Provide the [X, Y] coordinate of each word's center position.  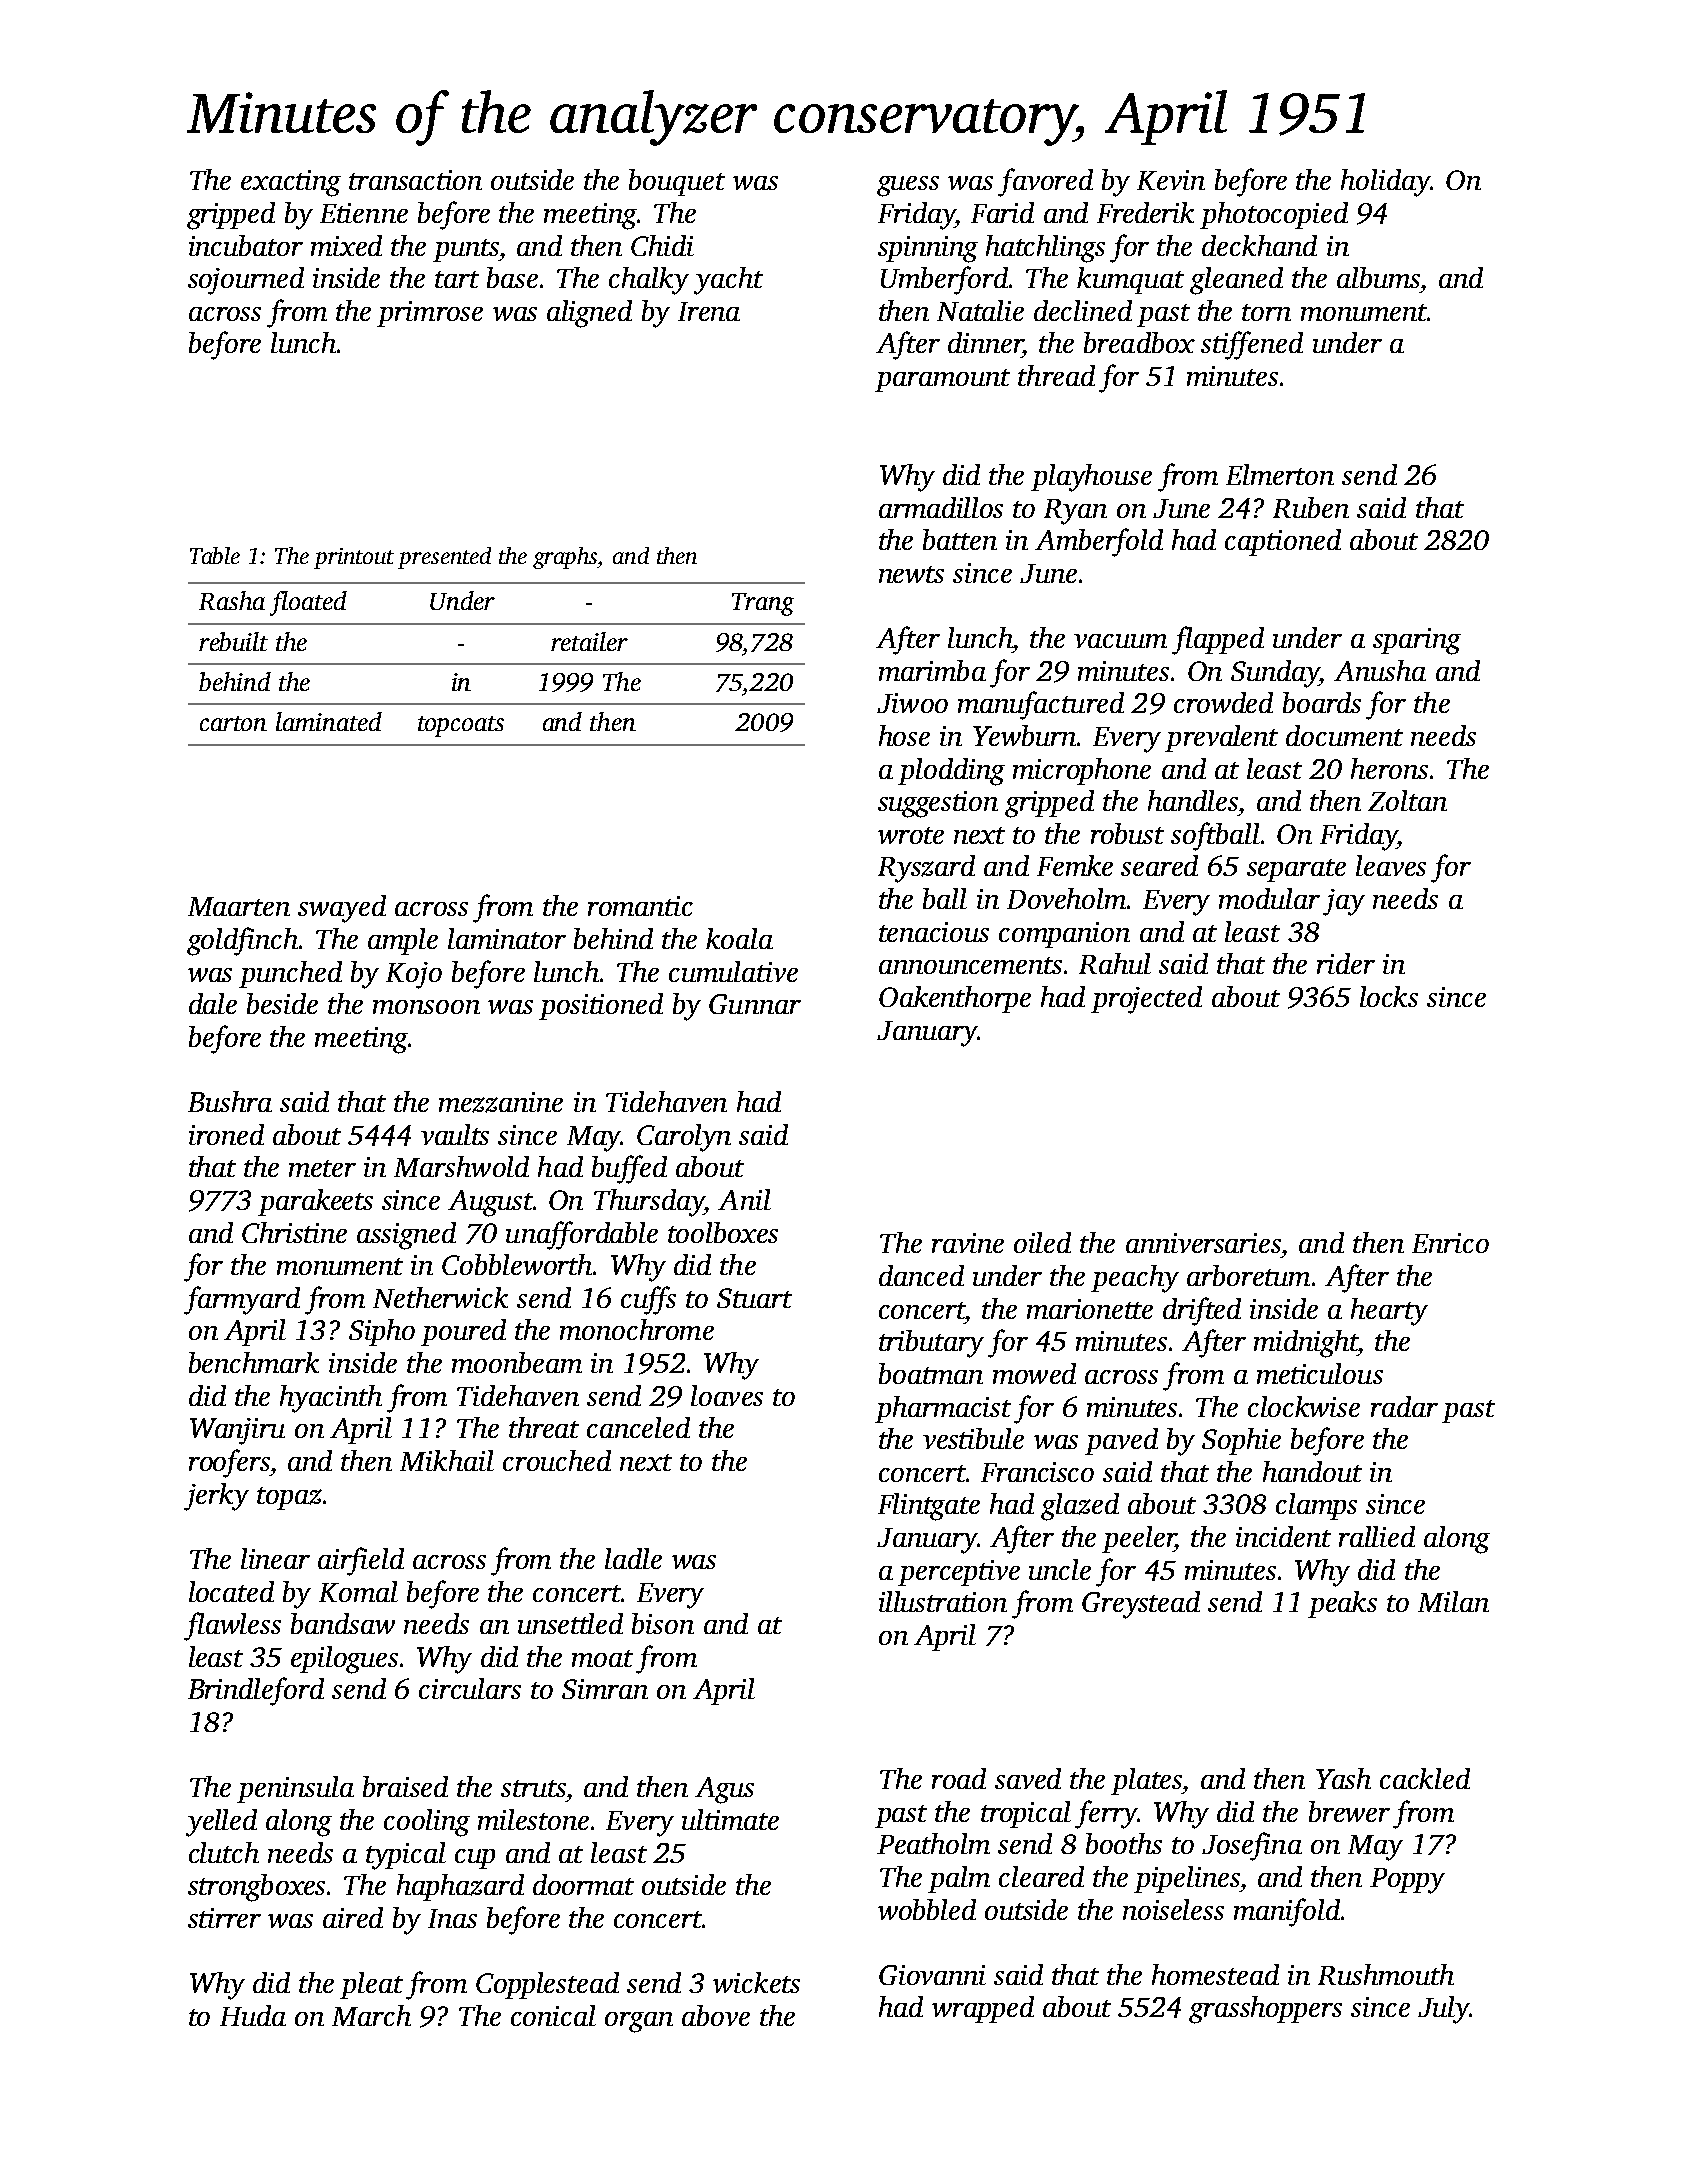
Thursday [649, 1203]
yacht [728, 281]
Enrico [1450, 1243]
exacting [291, 183]
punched [290, 974]
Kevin [1171, 180]
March [371, 2015]
